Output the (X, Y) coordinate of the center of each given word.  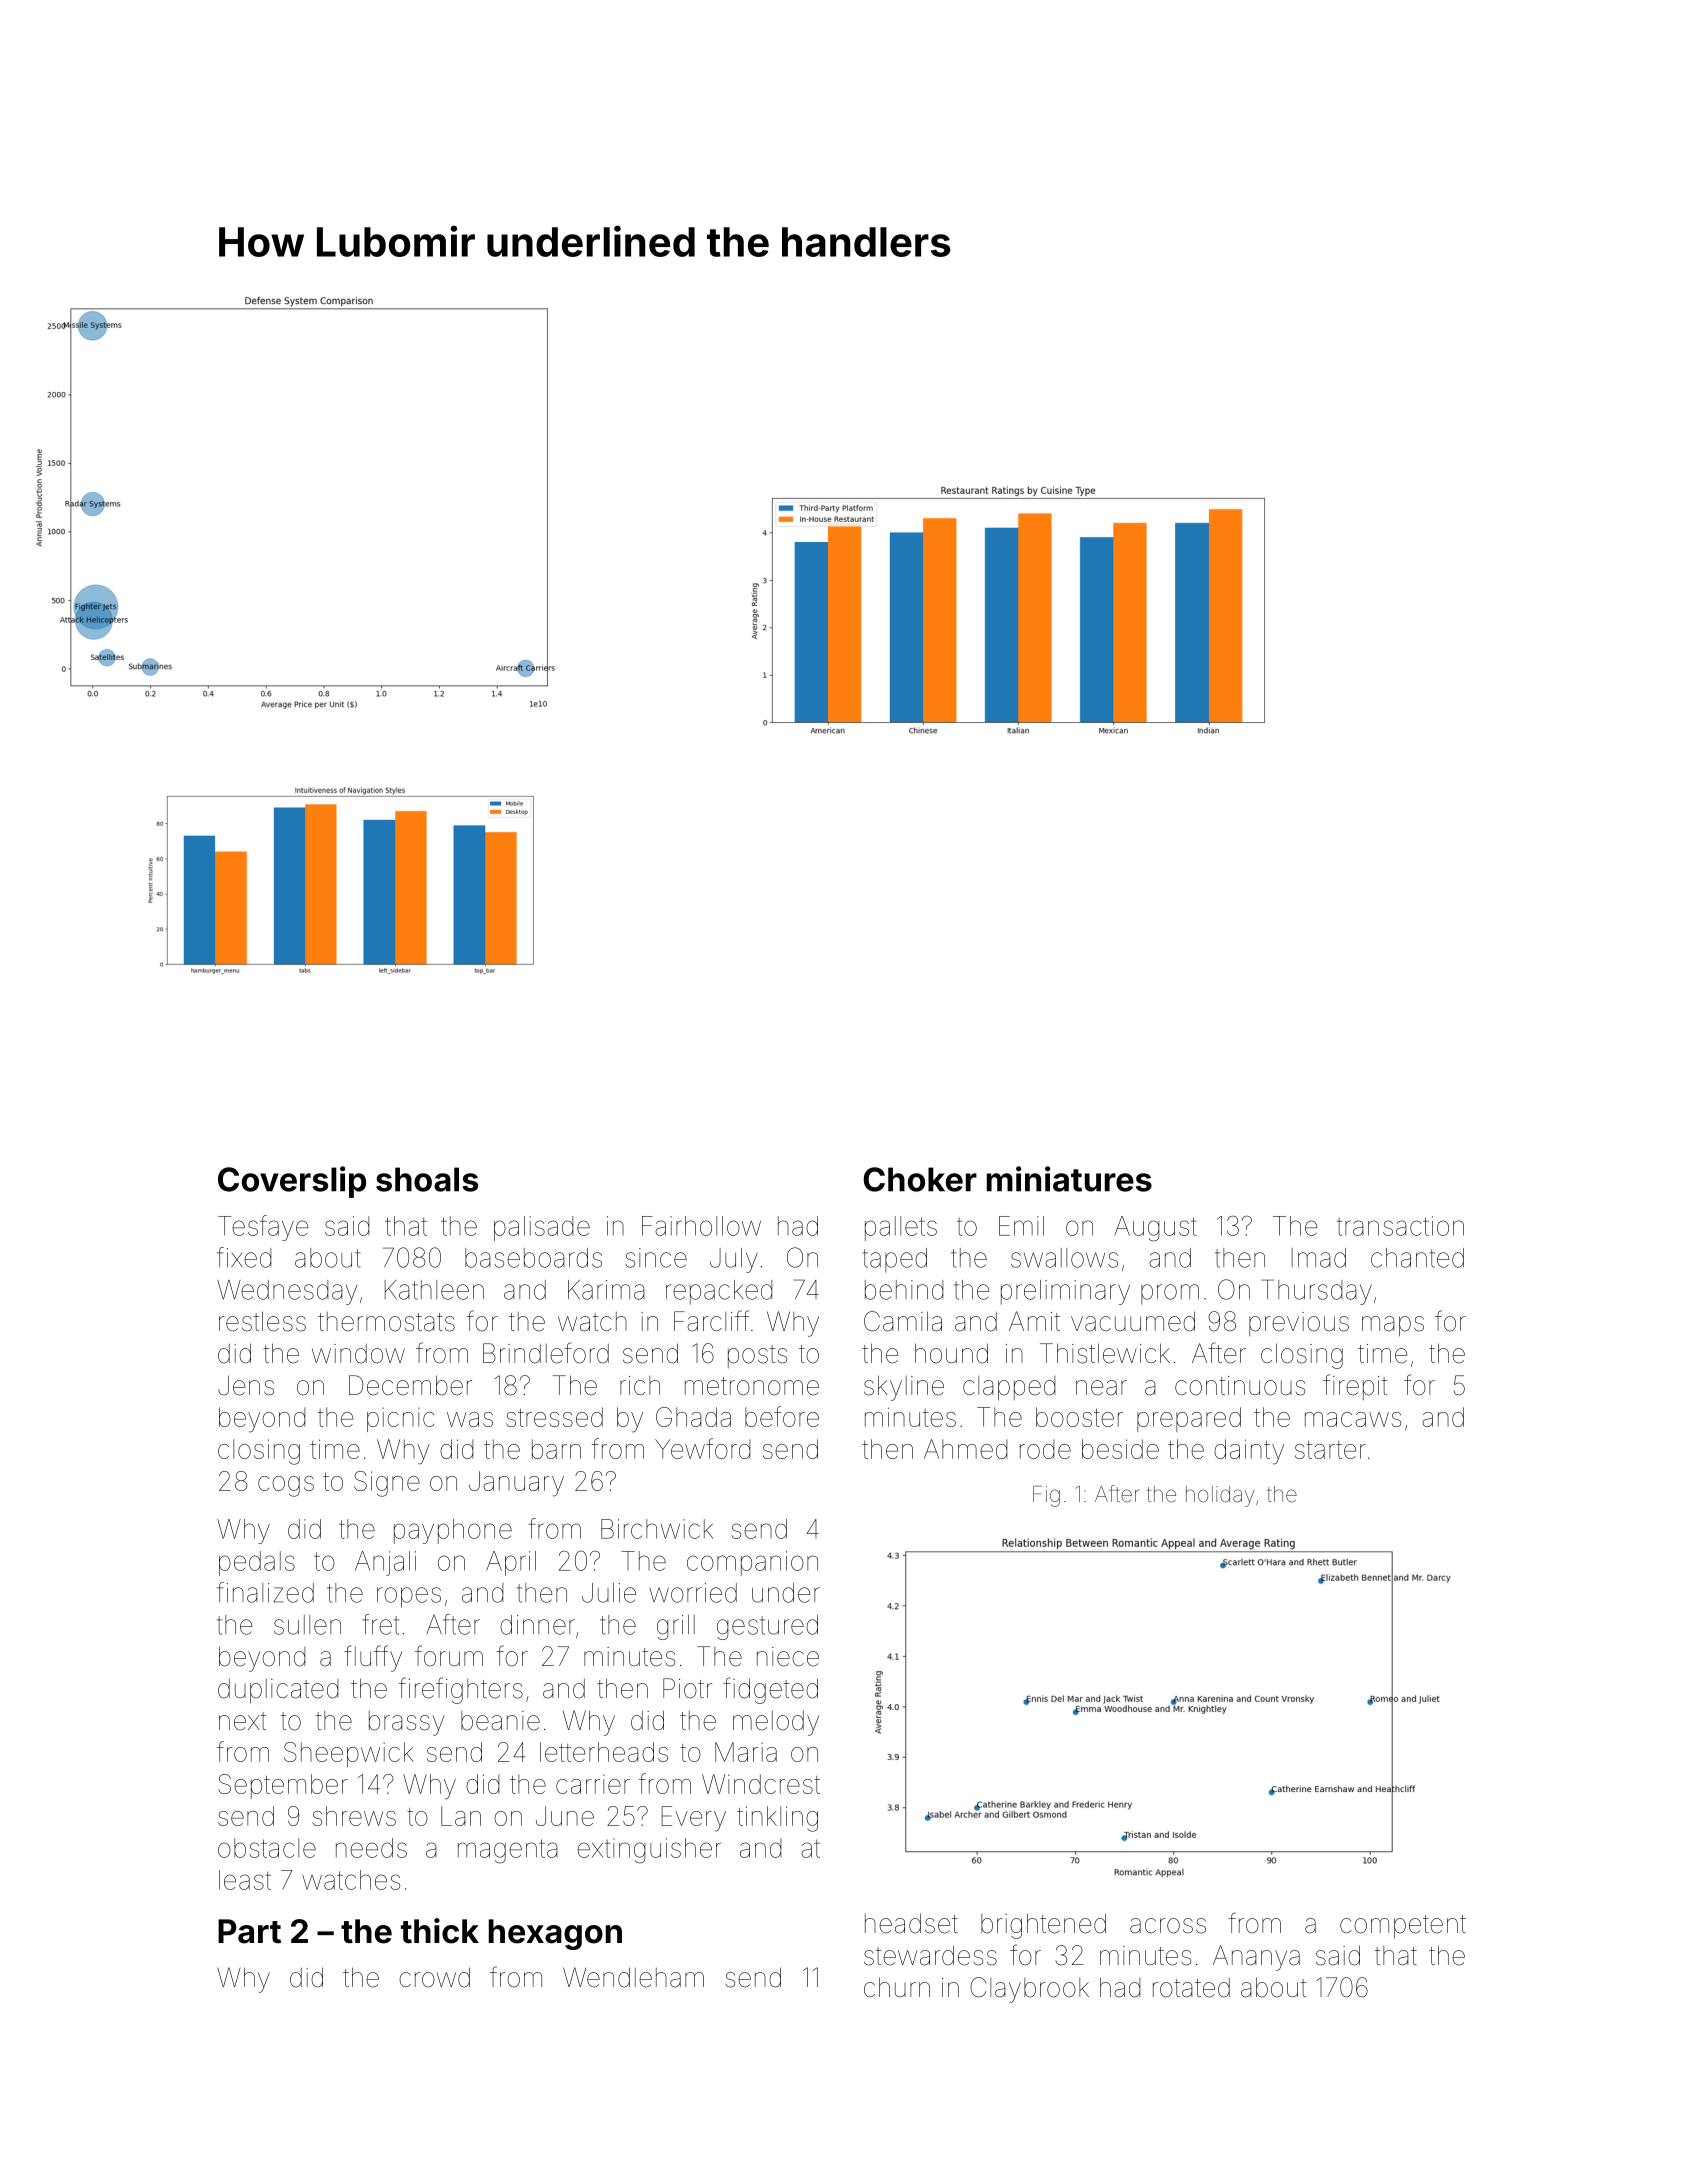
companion (752, 1563)
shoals (427, 1179)
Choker (920, 1179)
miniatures (1069, 1179)
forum (449, 1656)
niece (788, 1657)
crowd (434, 1977)
